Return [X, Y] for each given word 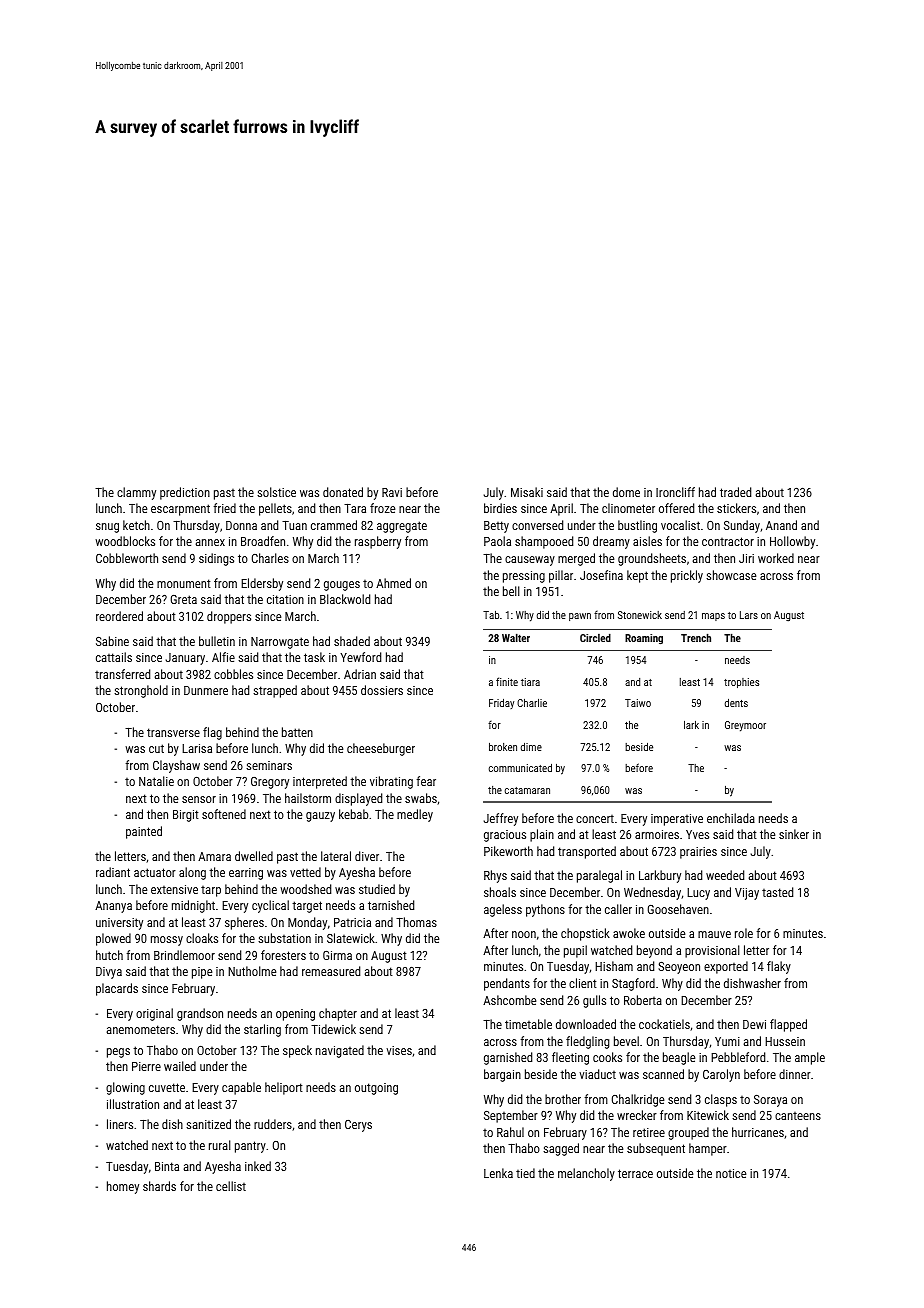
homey [123, 1187]
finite [507, 681]
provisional [712, 951]
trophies [741, 683]
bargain [502, 1075]
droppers [229, 617]
